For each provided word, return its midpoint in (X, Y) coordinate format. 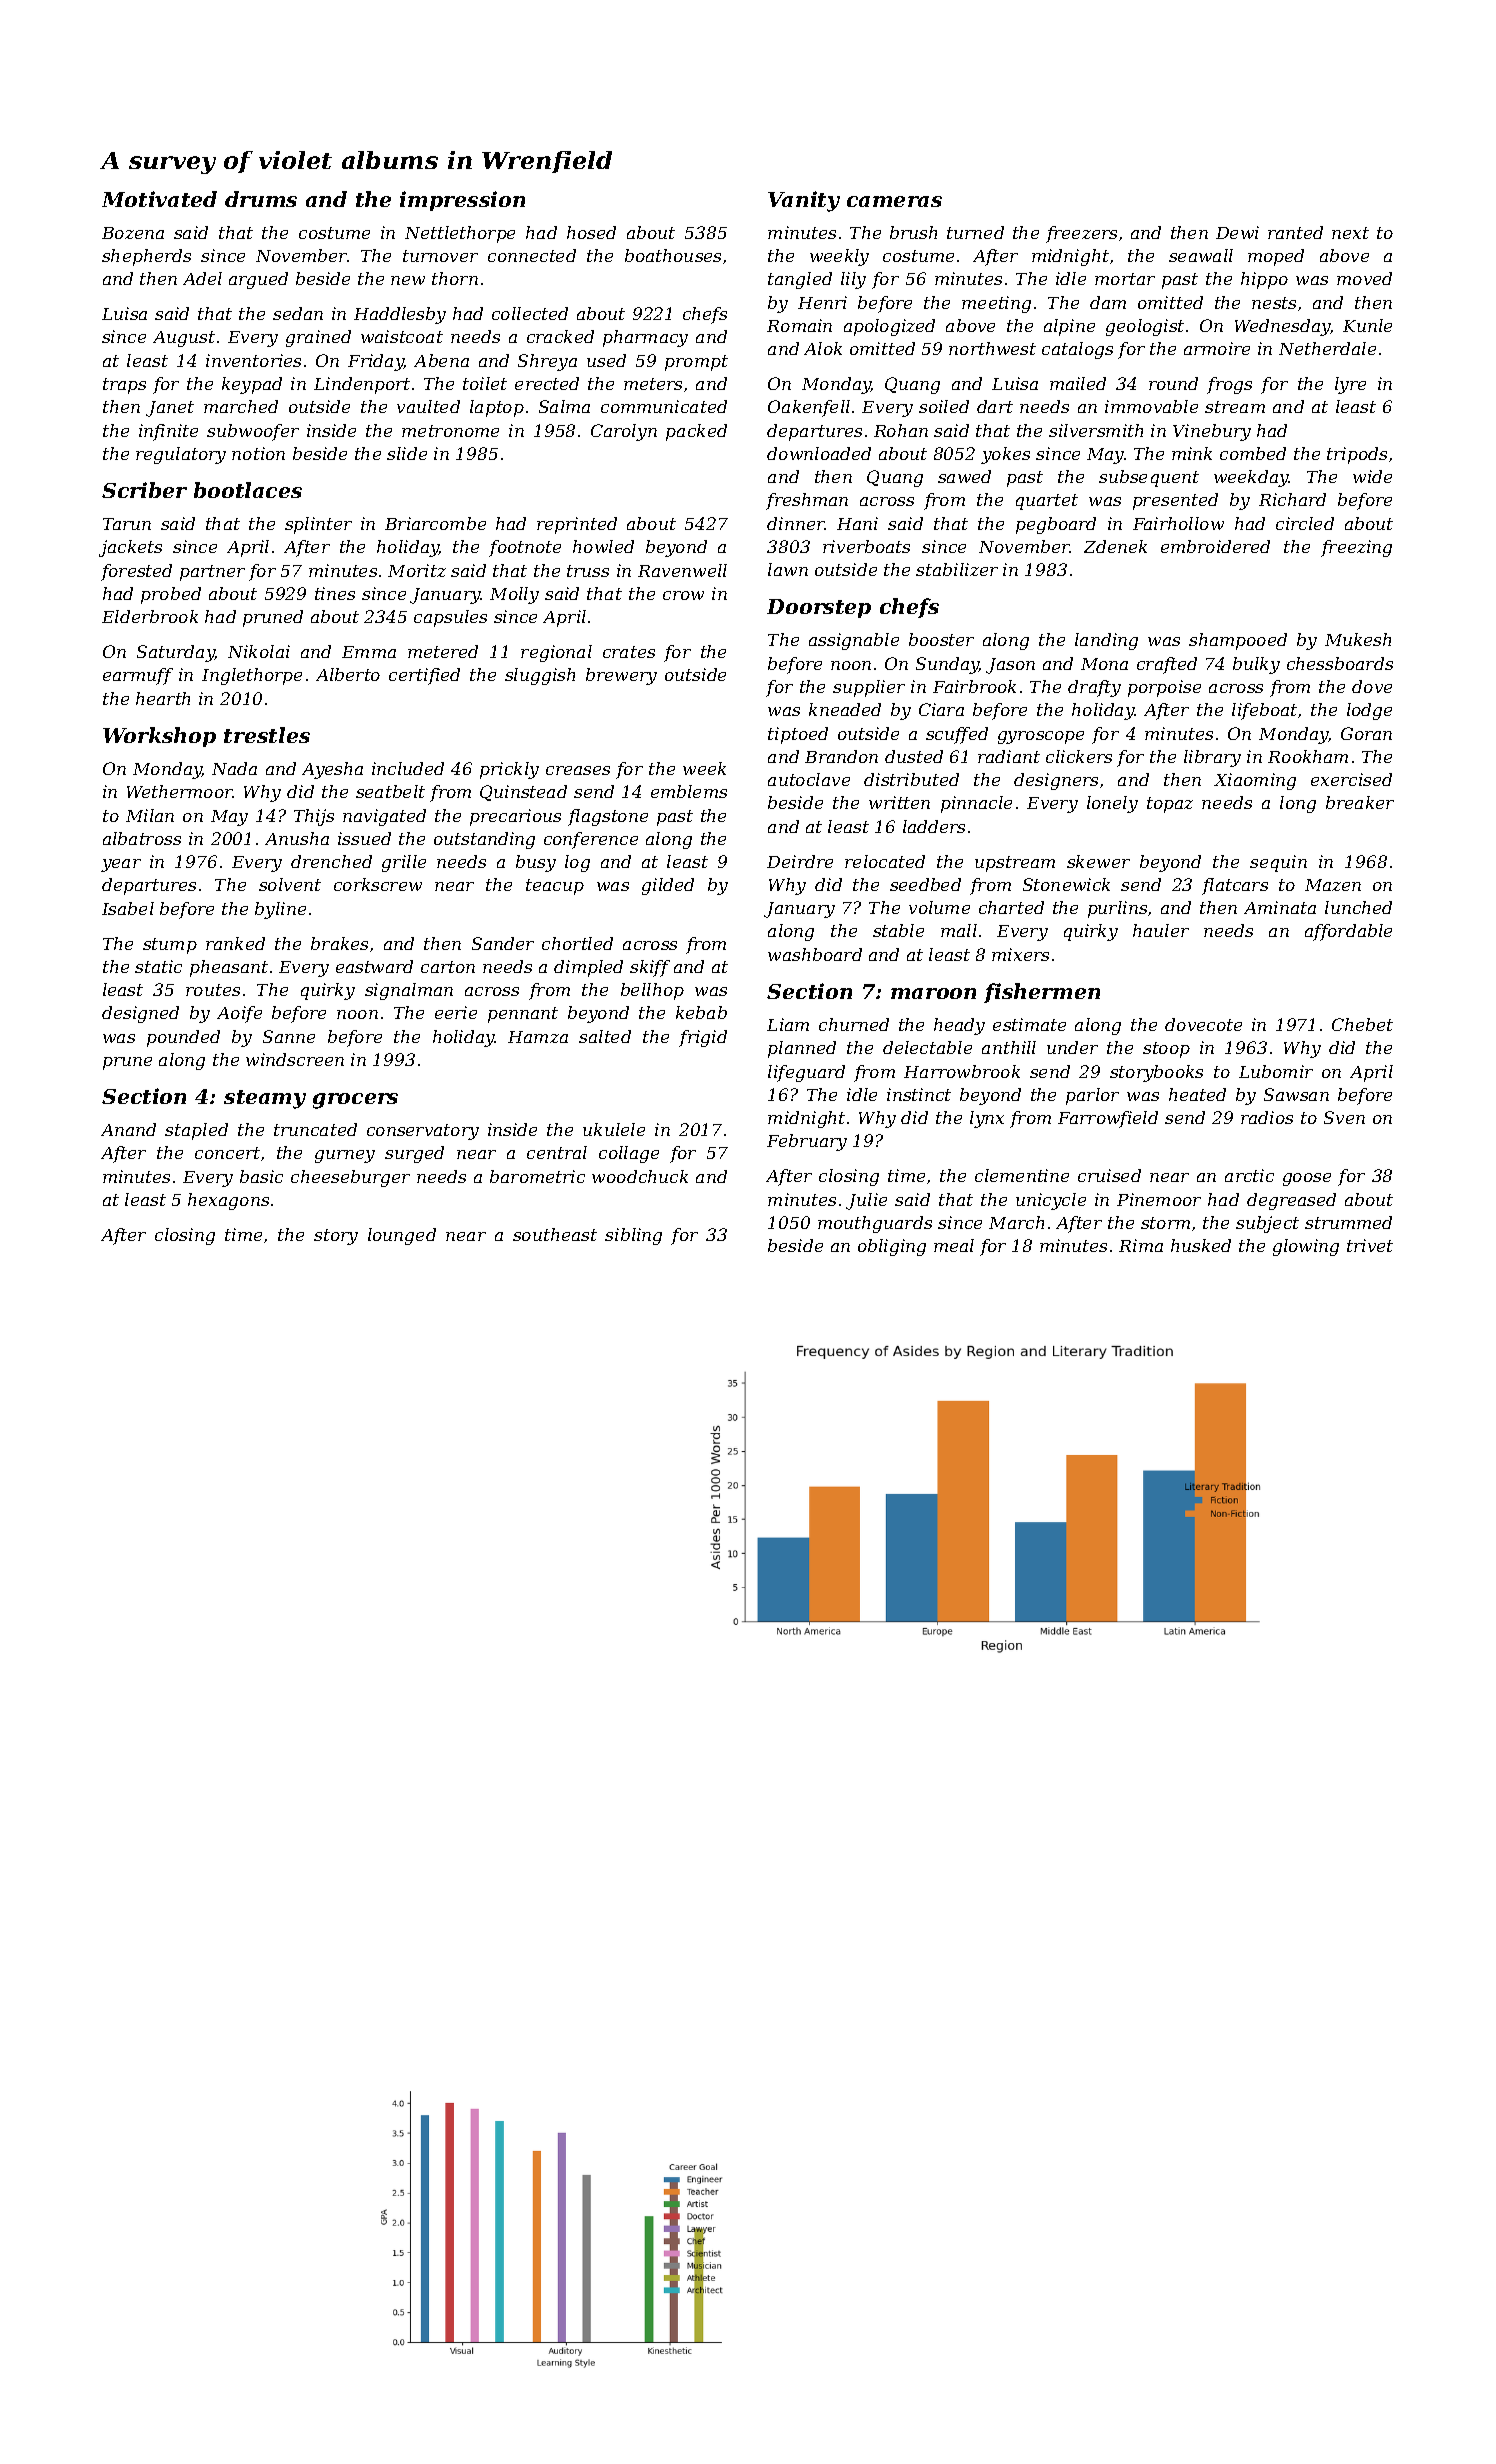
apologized (889, 327)
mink (1192, 453)
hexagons (228, 1201)
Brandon (841, 756)
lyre (1350, 385)
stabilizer (957, 569)
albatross (142, 838)
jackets (130, 548)
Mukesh (1358, 639)
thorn (455, 278)
